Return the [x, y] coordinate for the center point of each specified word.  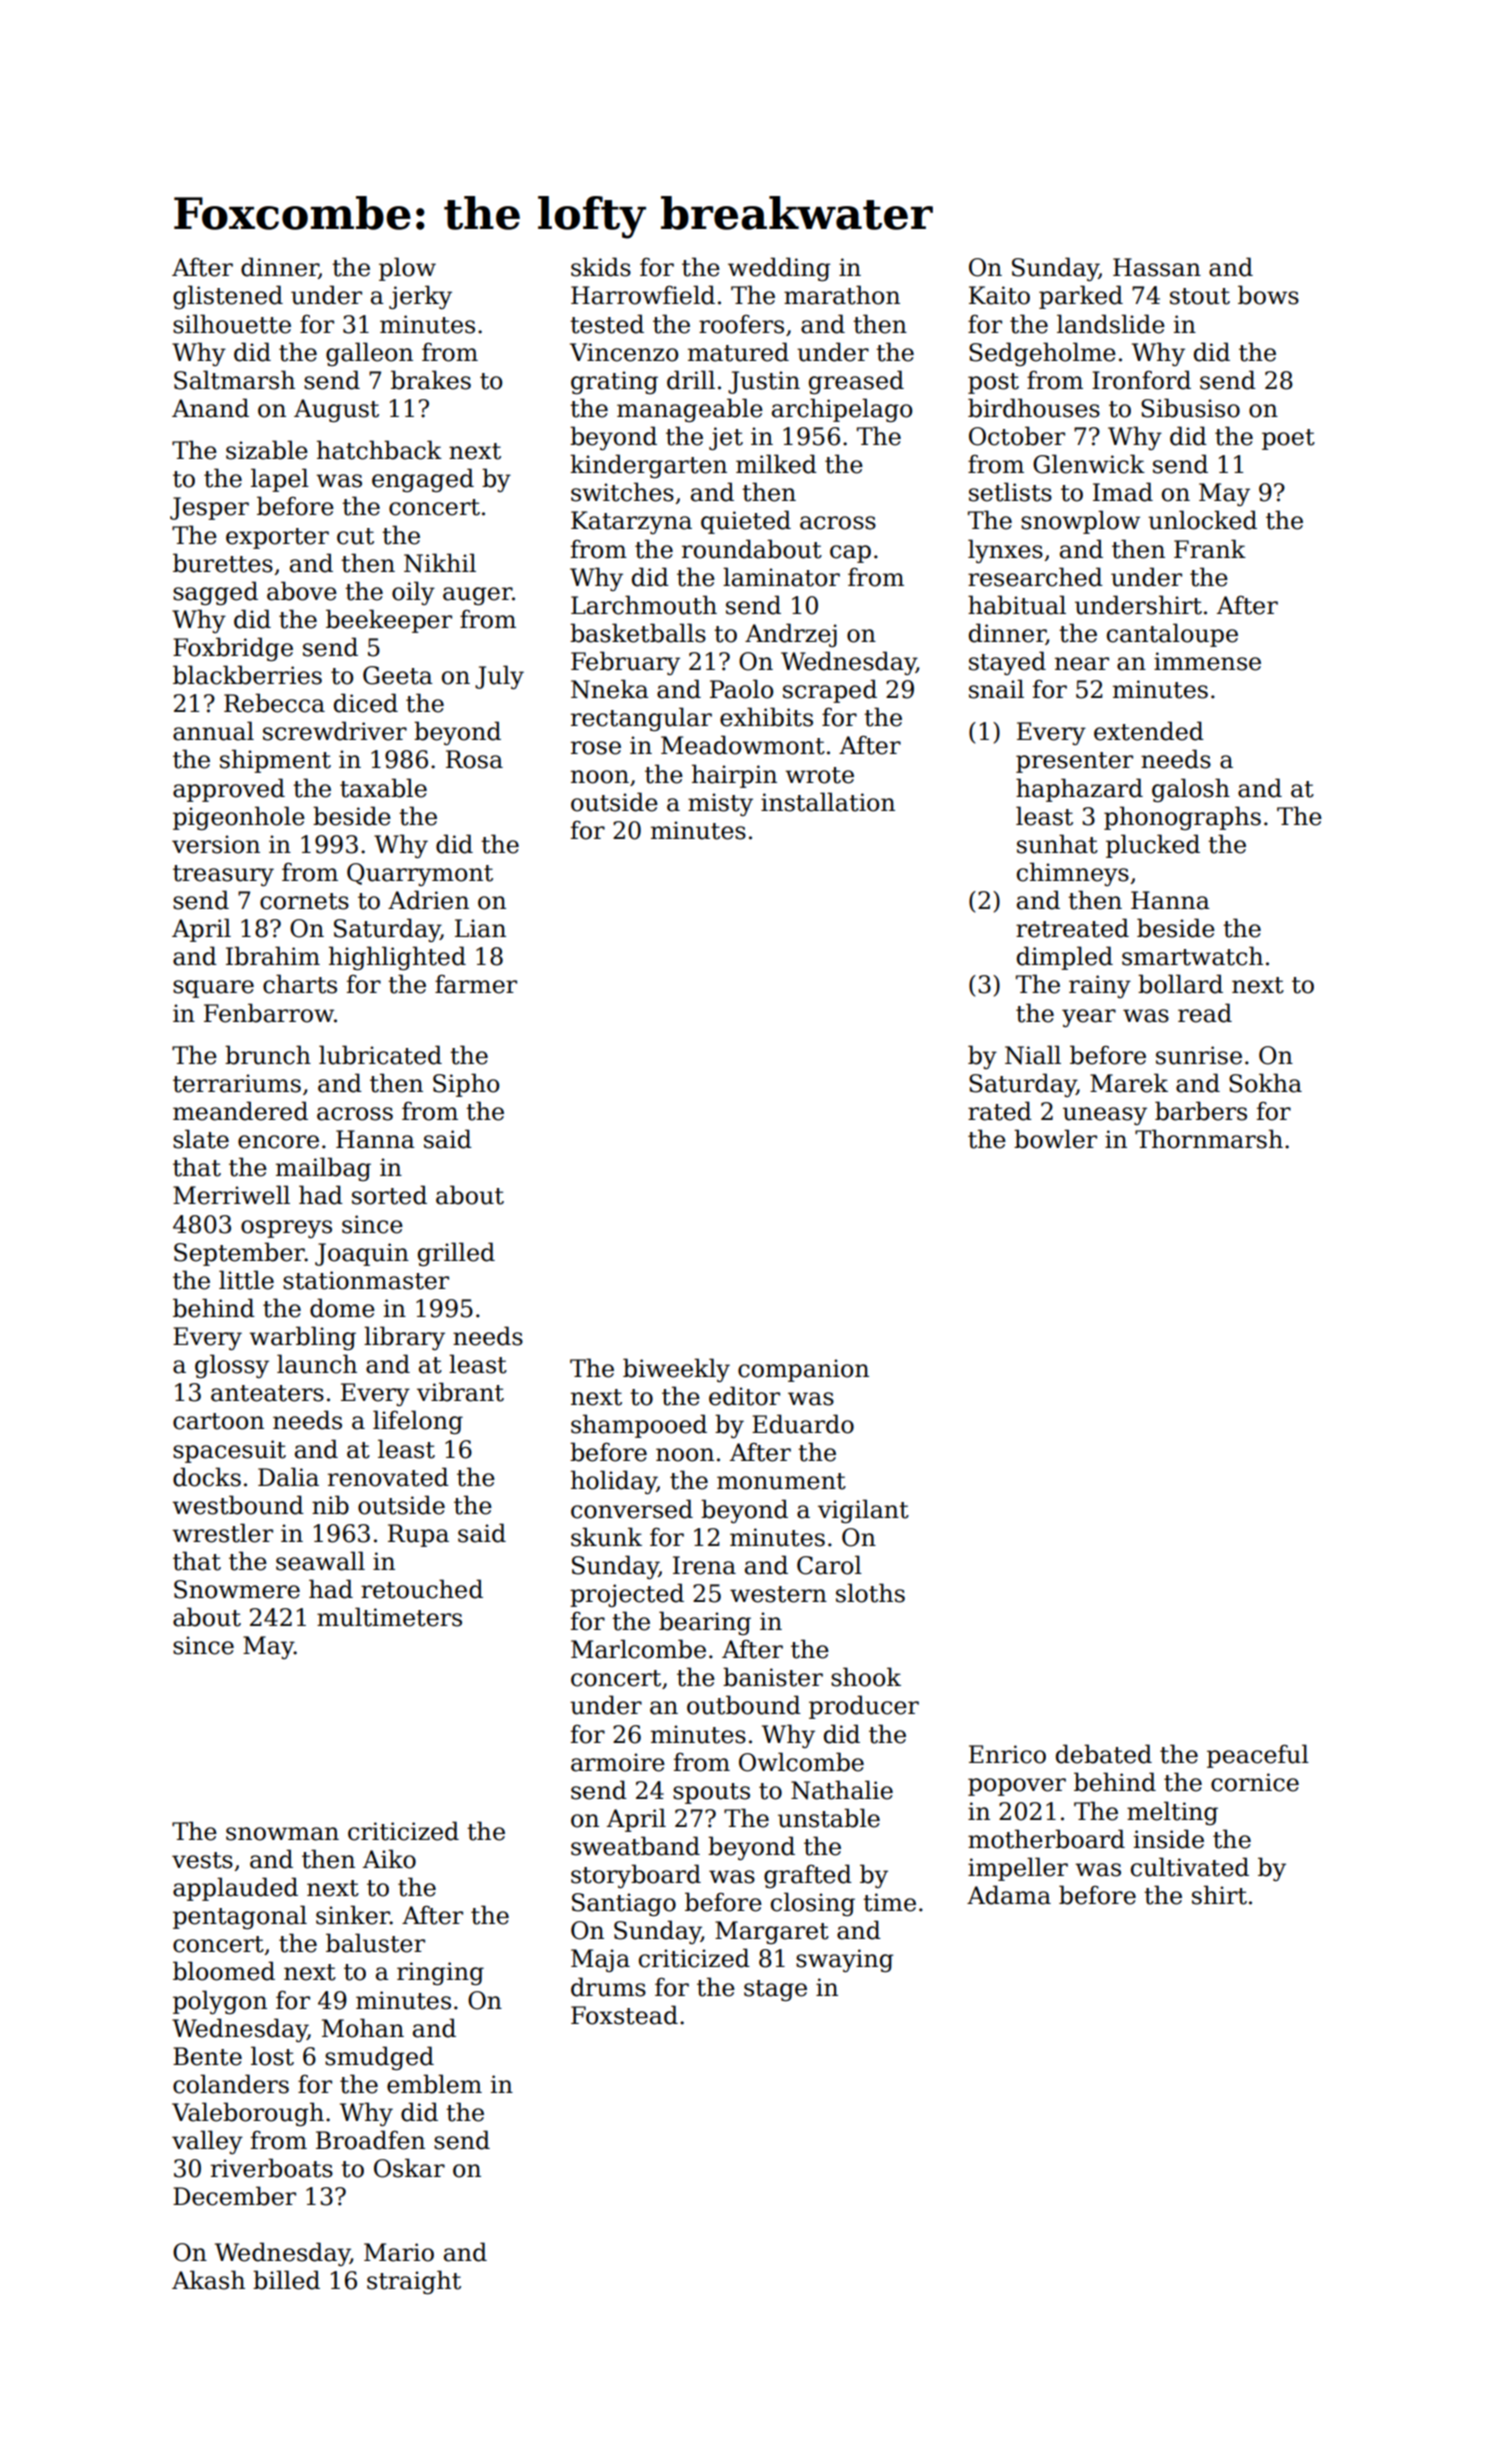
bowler [1055, 1139]
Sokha [1265, 1083]
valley [207, 2142]
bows [1268, 295]
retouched [422, 1589]
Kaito [999, 295]
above [302, 591]
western [778, 1594]
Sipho [466, 1085]
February [625, 663]
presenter [1074, 762]
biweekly [676, 1370]
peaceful [1258, 1756]
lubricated [380, 1055]
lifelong [418, 1422]
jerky [420, 297]
